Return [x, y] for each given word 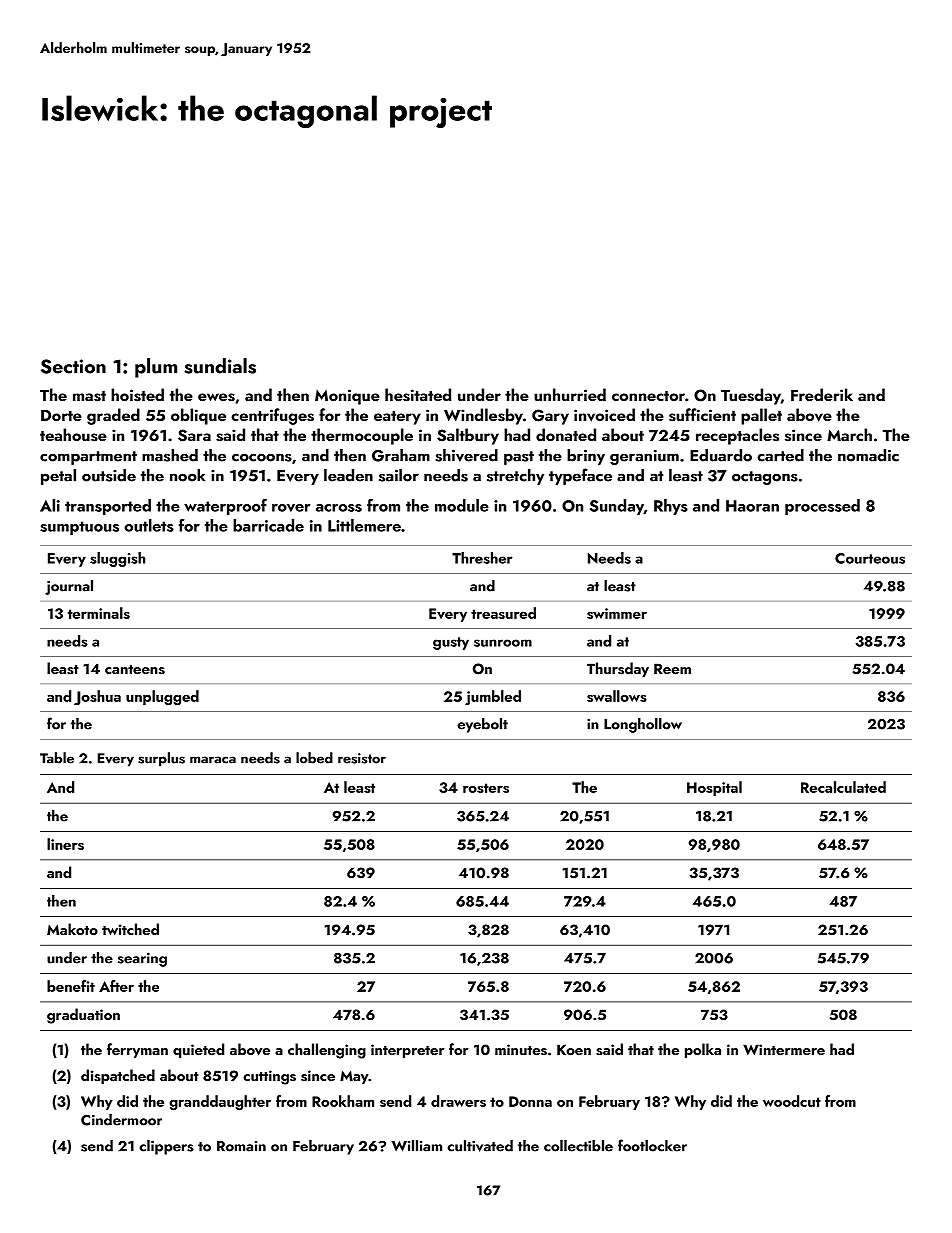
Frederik [822, 394]
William [417, 1146]
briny [586, 457]
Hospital [714, 788]
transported [108, 507]
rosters [486, 788]
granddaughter [220, 1103]
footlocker [652, 1145]
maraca [213, 760]
